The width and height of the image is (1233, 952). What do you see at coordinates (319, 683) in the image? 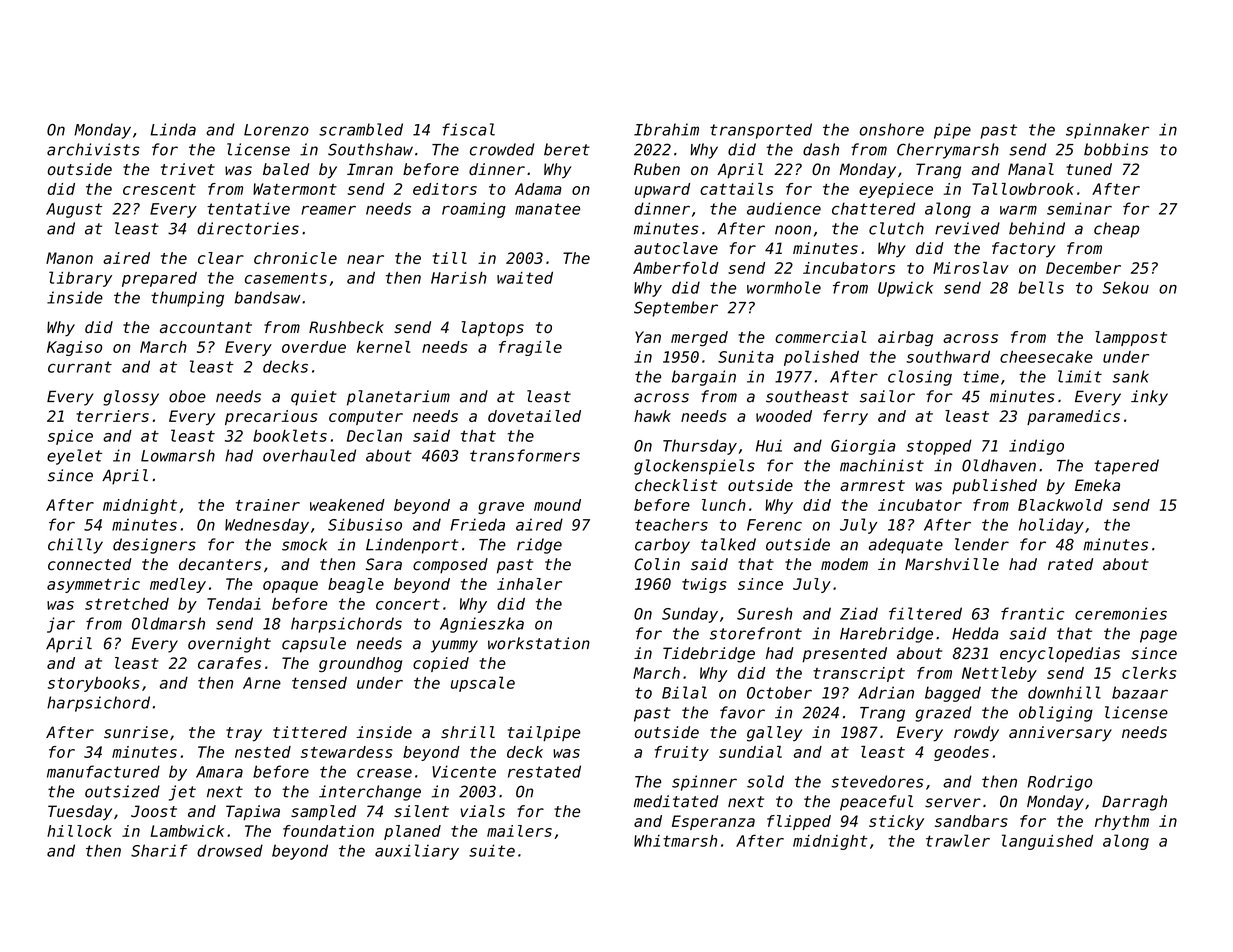
I see `tensed` at bounding box center [319, 683].
